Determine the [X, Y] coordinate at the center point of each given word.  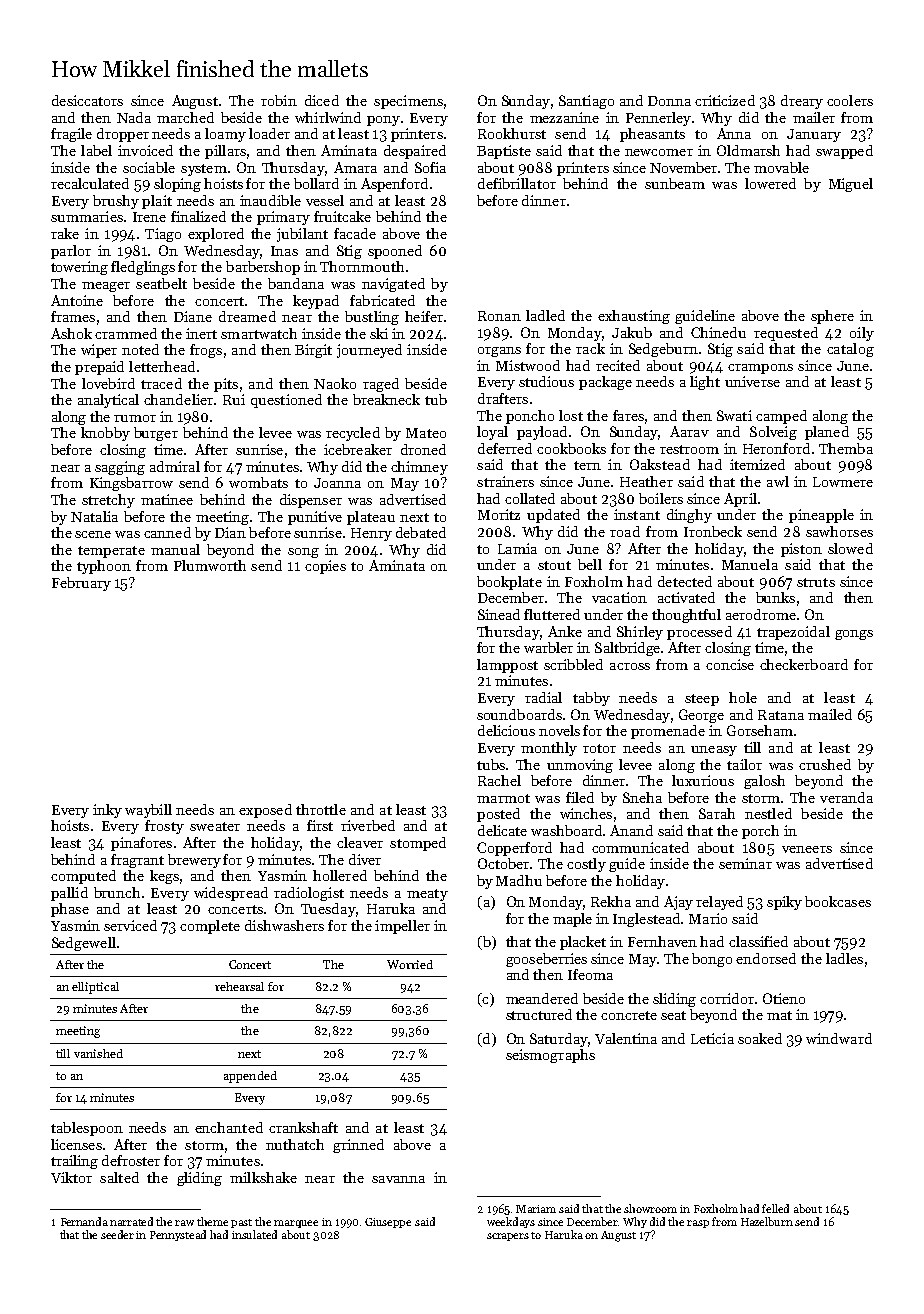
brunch [117, 892]
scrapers [508, 1237]
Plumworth [210, 565]
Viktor [71, 1177]
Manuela [750, 564]
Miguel [851, 185]
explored [216, 235]
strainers [505, 481]
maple [572, 920]
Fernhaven [662, 941]
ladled [545, 315]
